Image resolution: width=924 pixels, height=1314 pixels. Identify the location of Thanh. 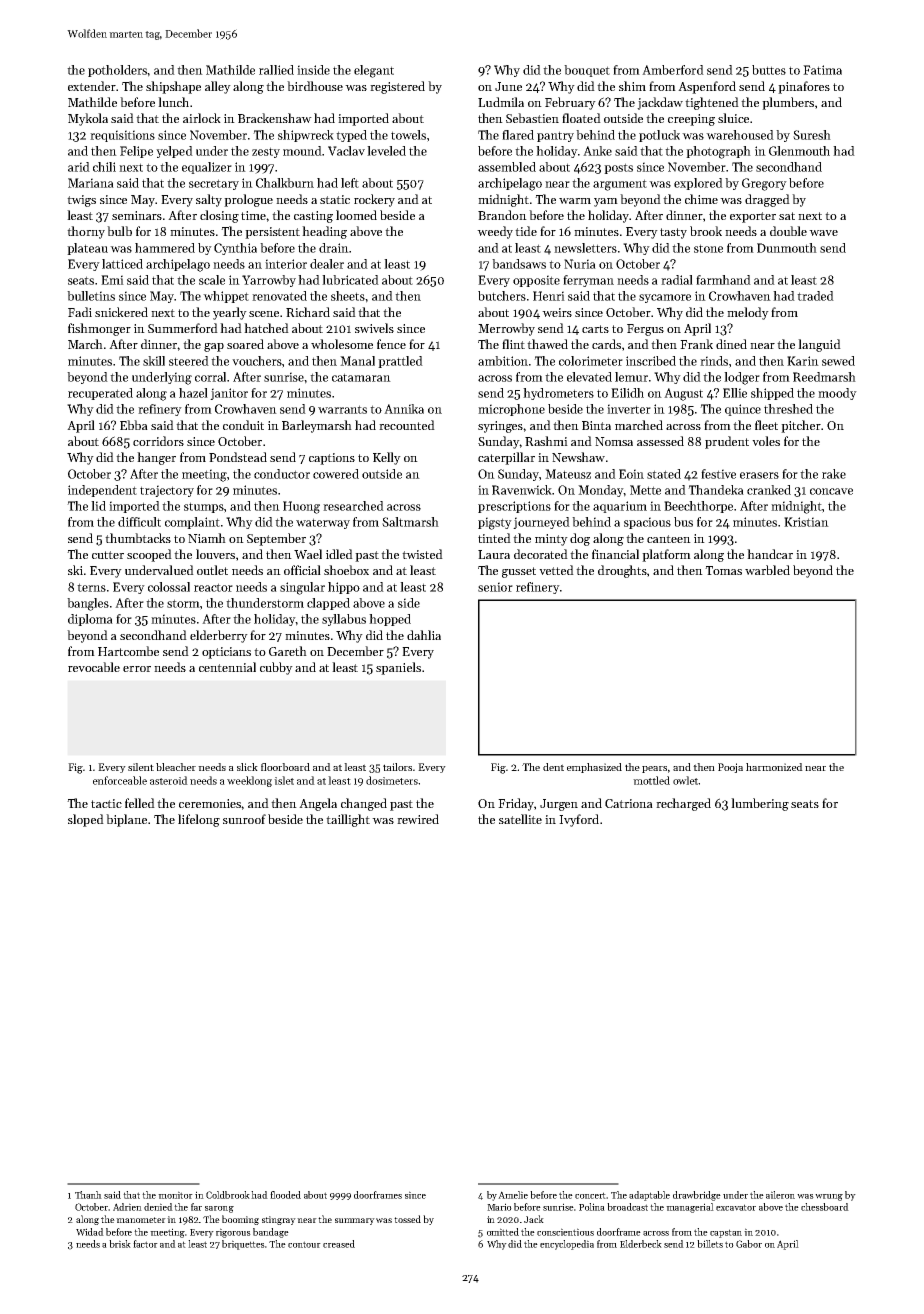
(88, 1195).
